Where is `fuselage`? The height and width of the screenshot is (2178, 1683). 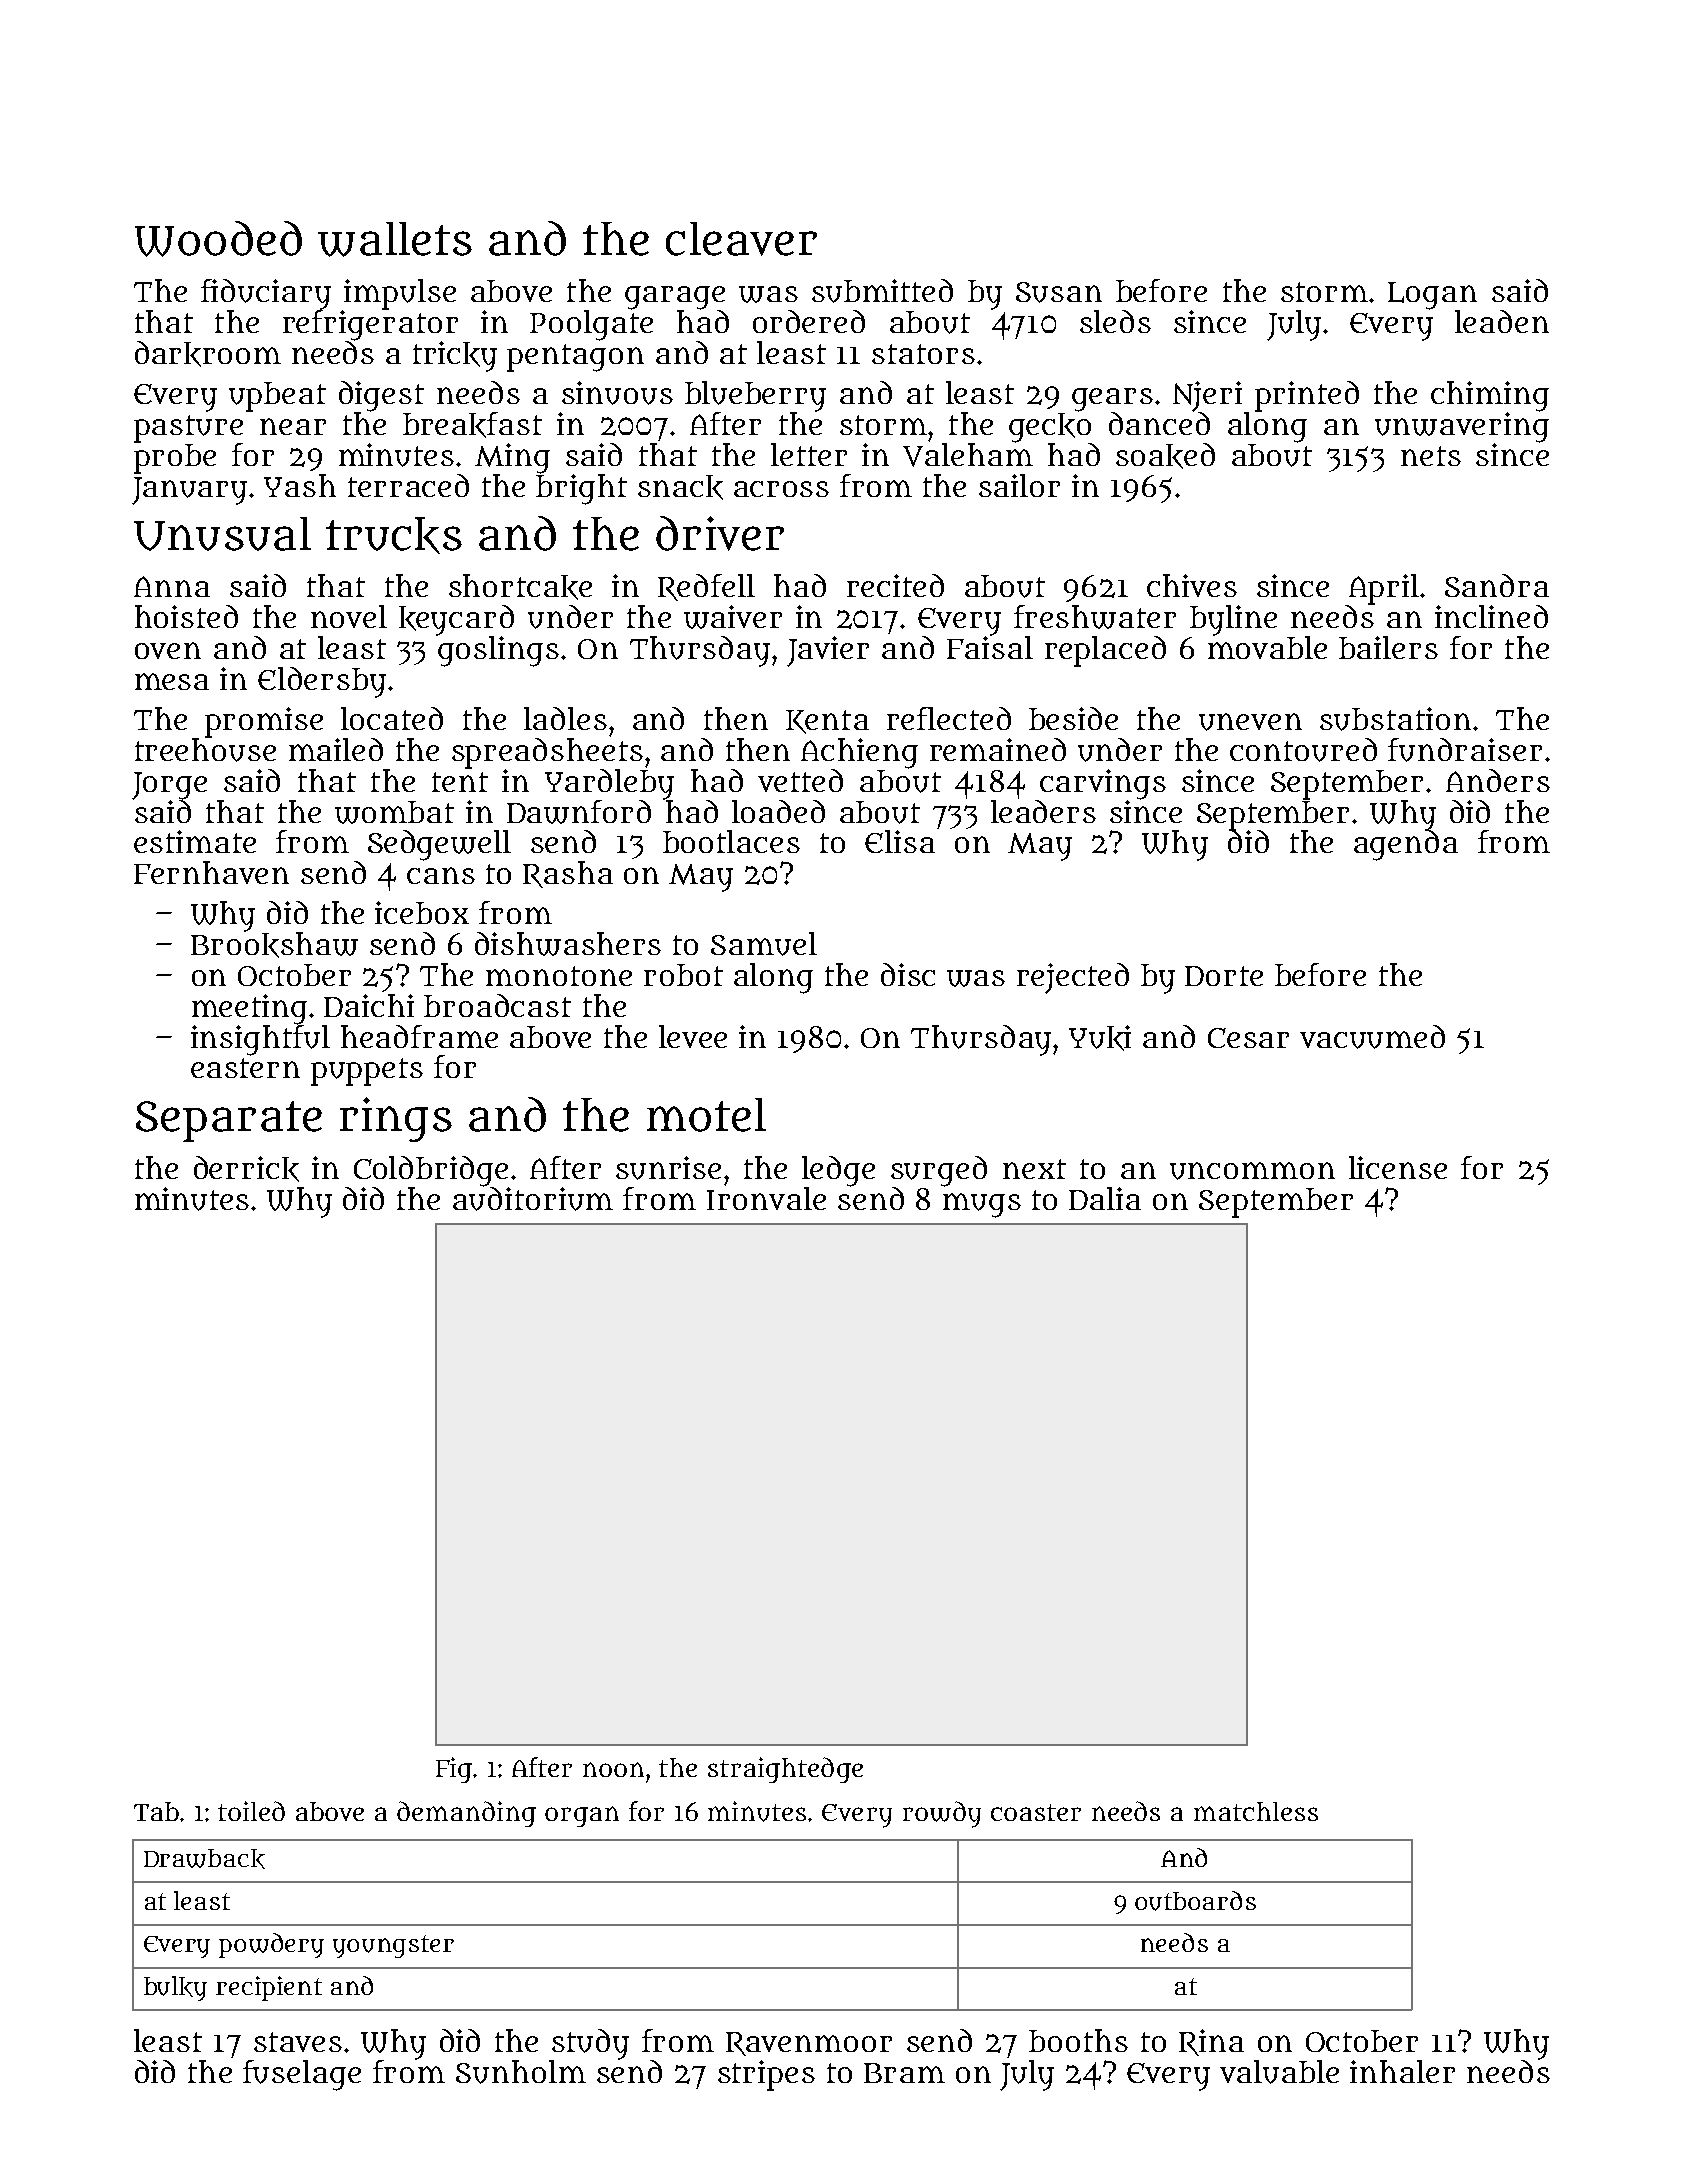 fuselage is located at coordinates (302, 2075).
